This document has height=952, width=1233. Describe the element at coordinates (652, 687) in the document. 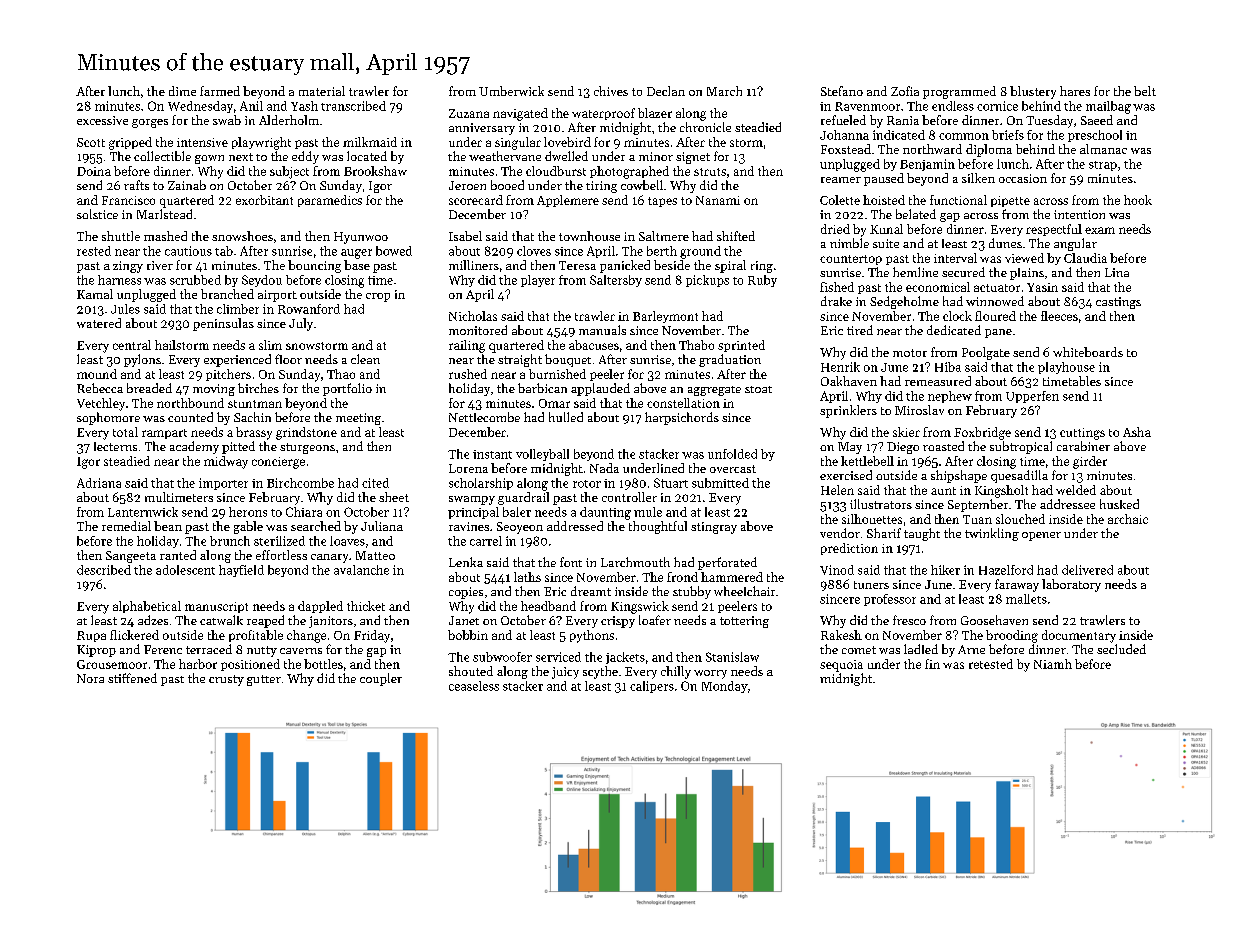

I see `calipers` at that location.
